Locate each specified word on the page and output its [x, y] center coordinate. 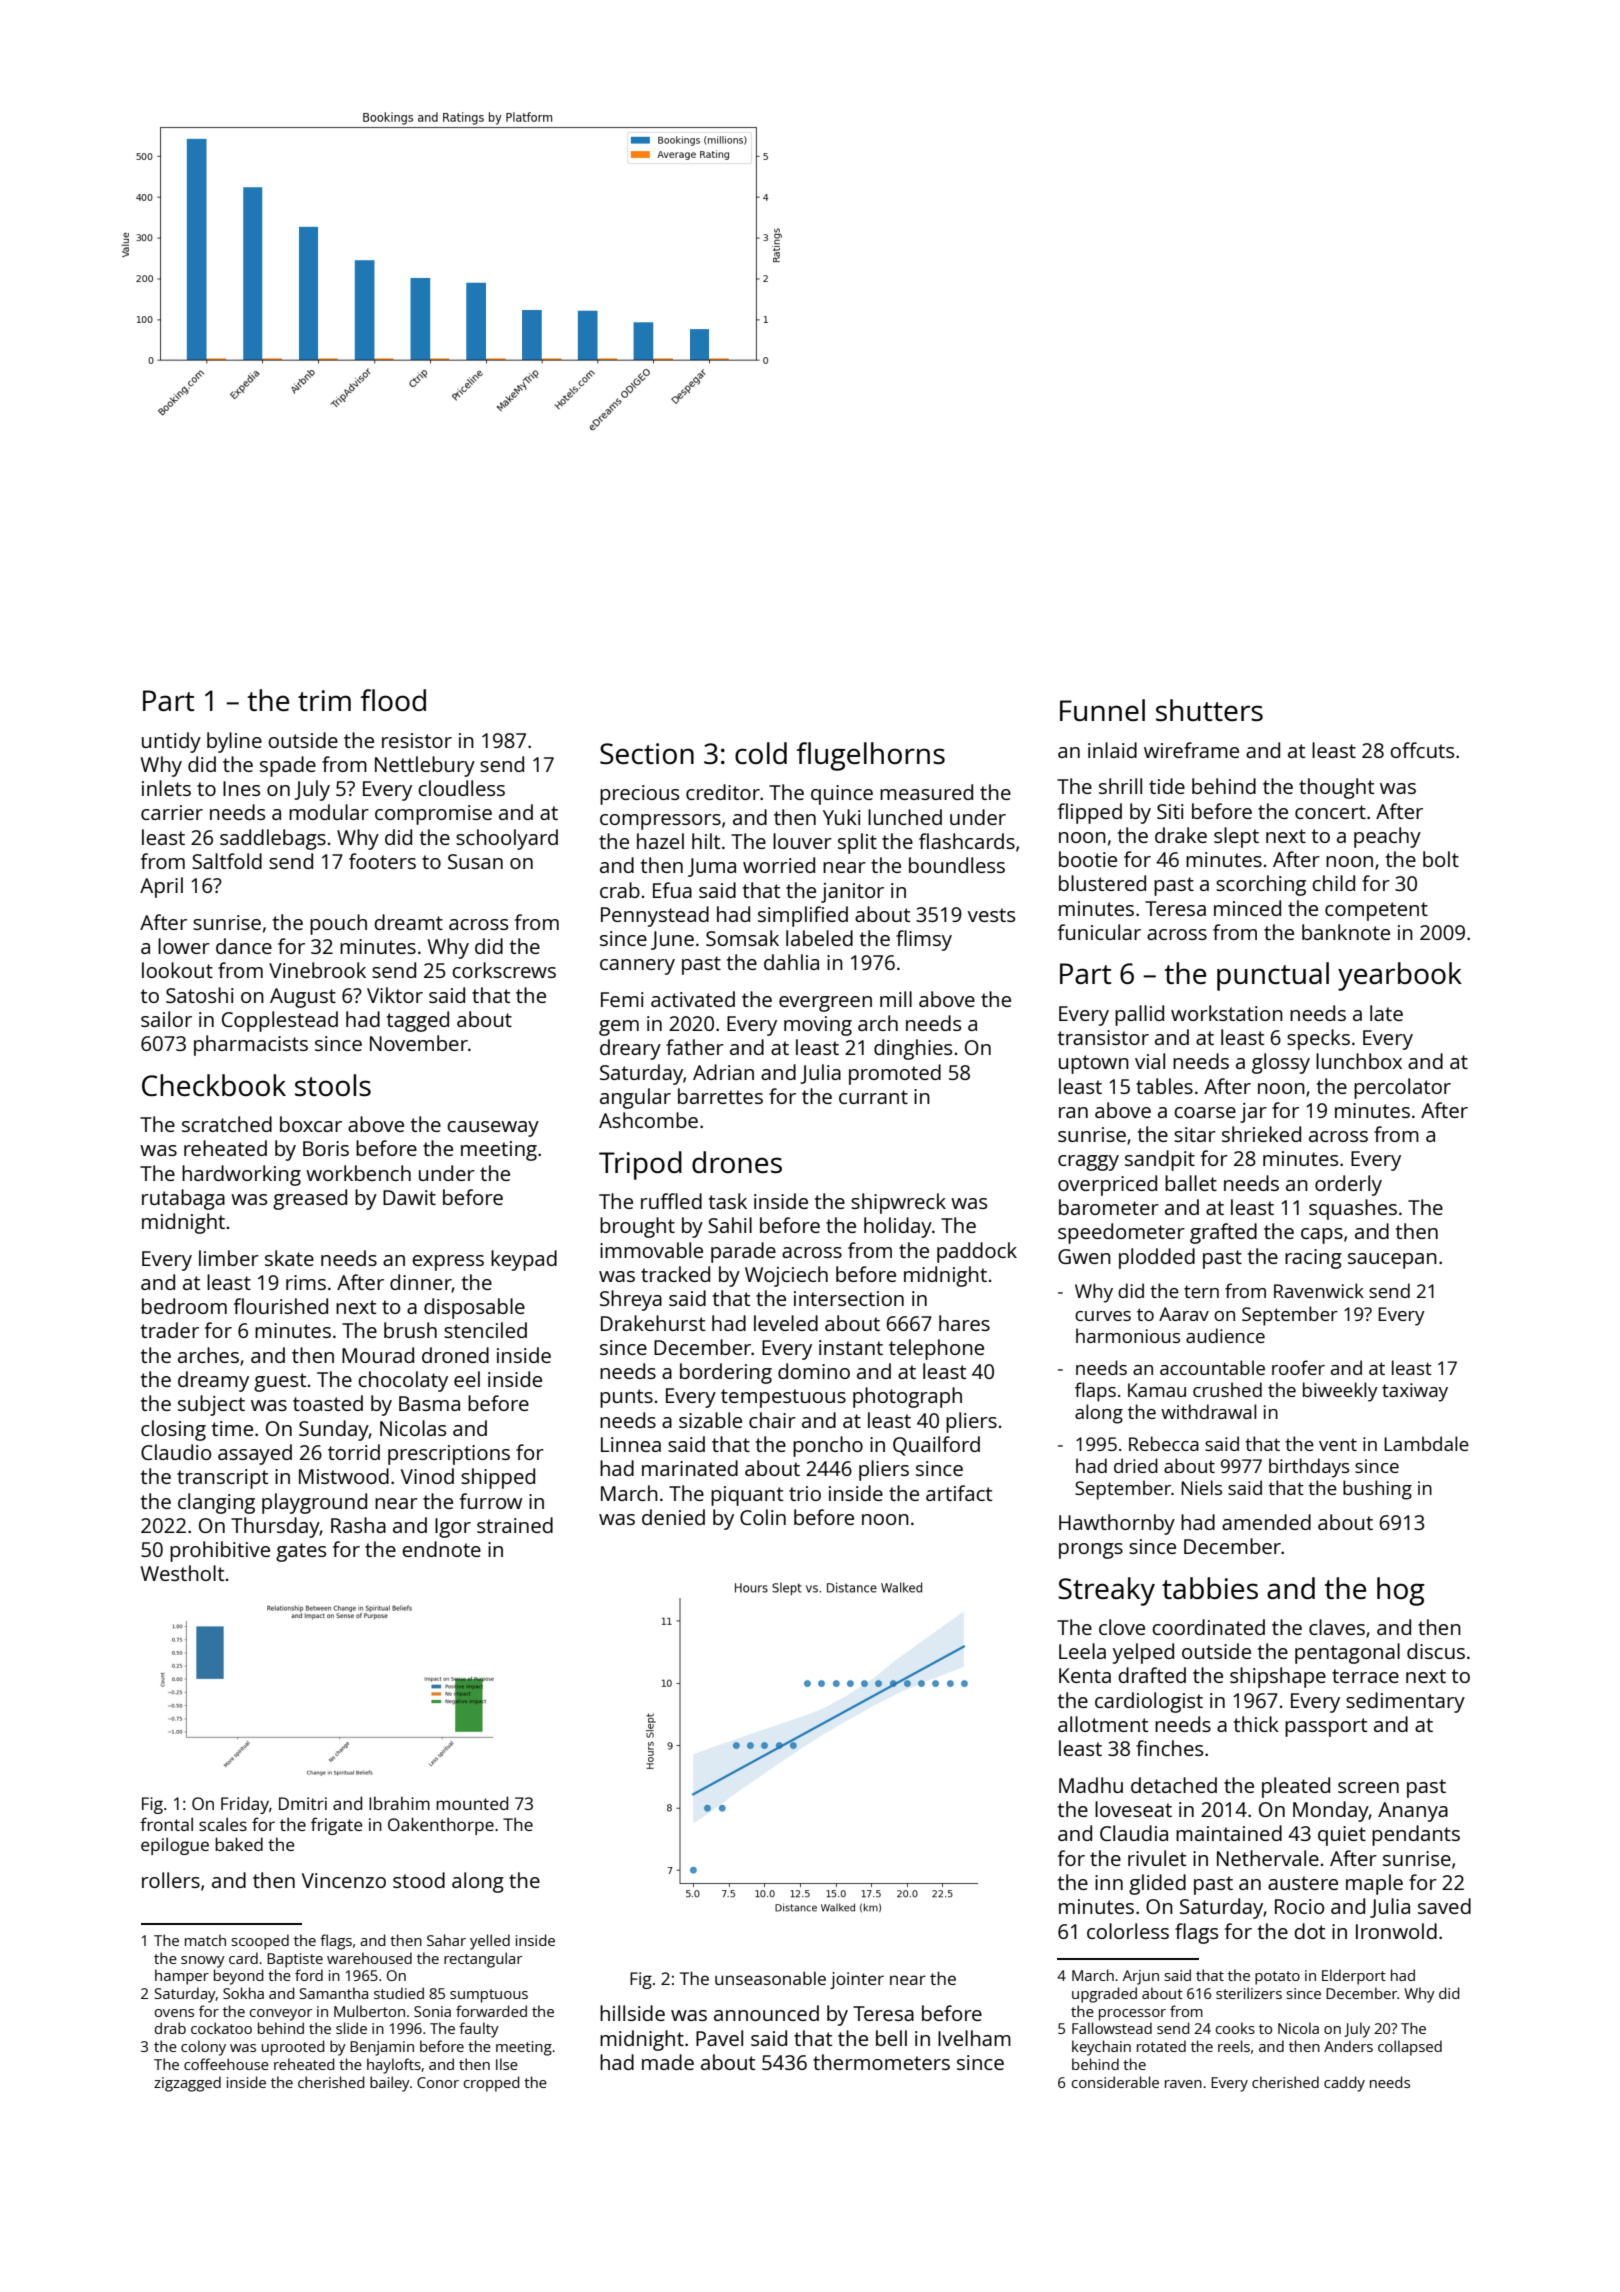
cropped [491, 2084]
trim [324, 700]
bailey [390, 2084]
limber [229, 1258]
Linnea [631, 1444]
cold [761, 753]
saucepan [1392, 1261]
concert [1330, 812]
